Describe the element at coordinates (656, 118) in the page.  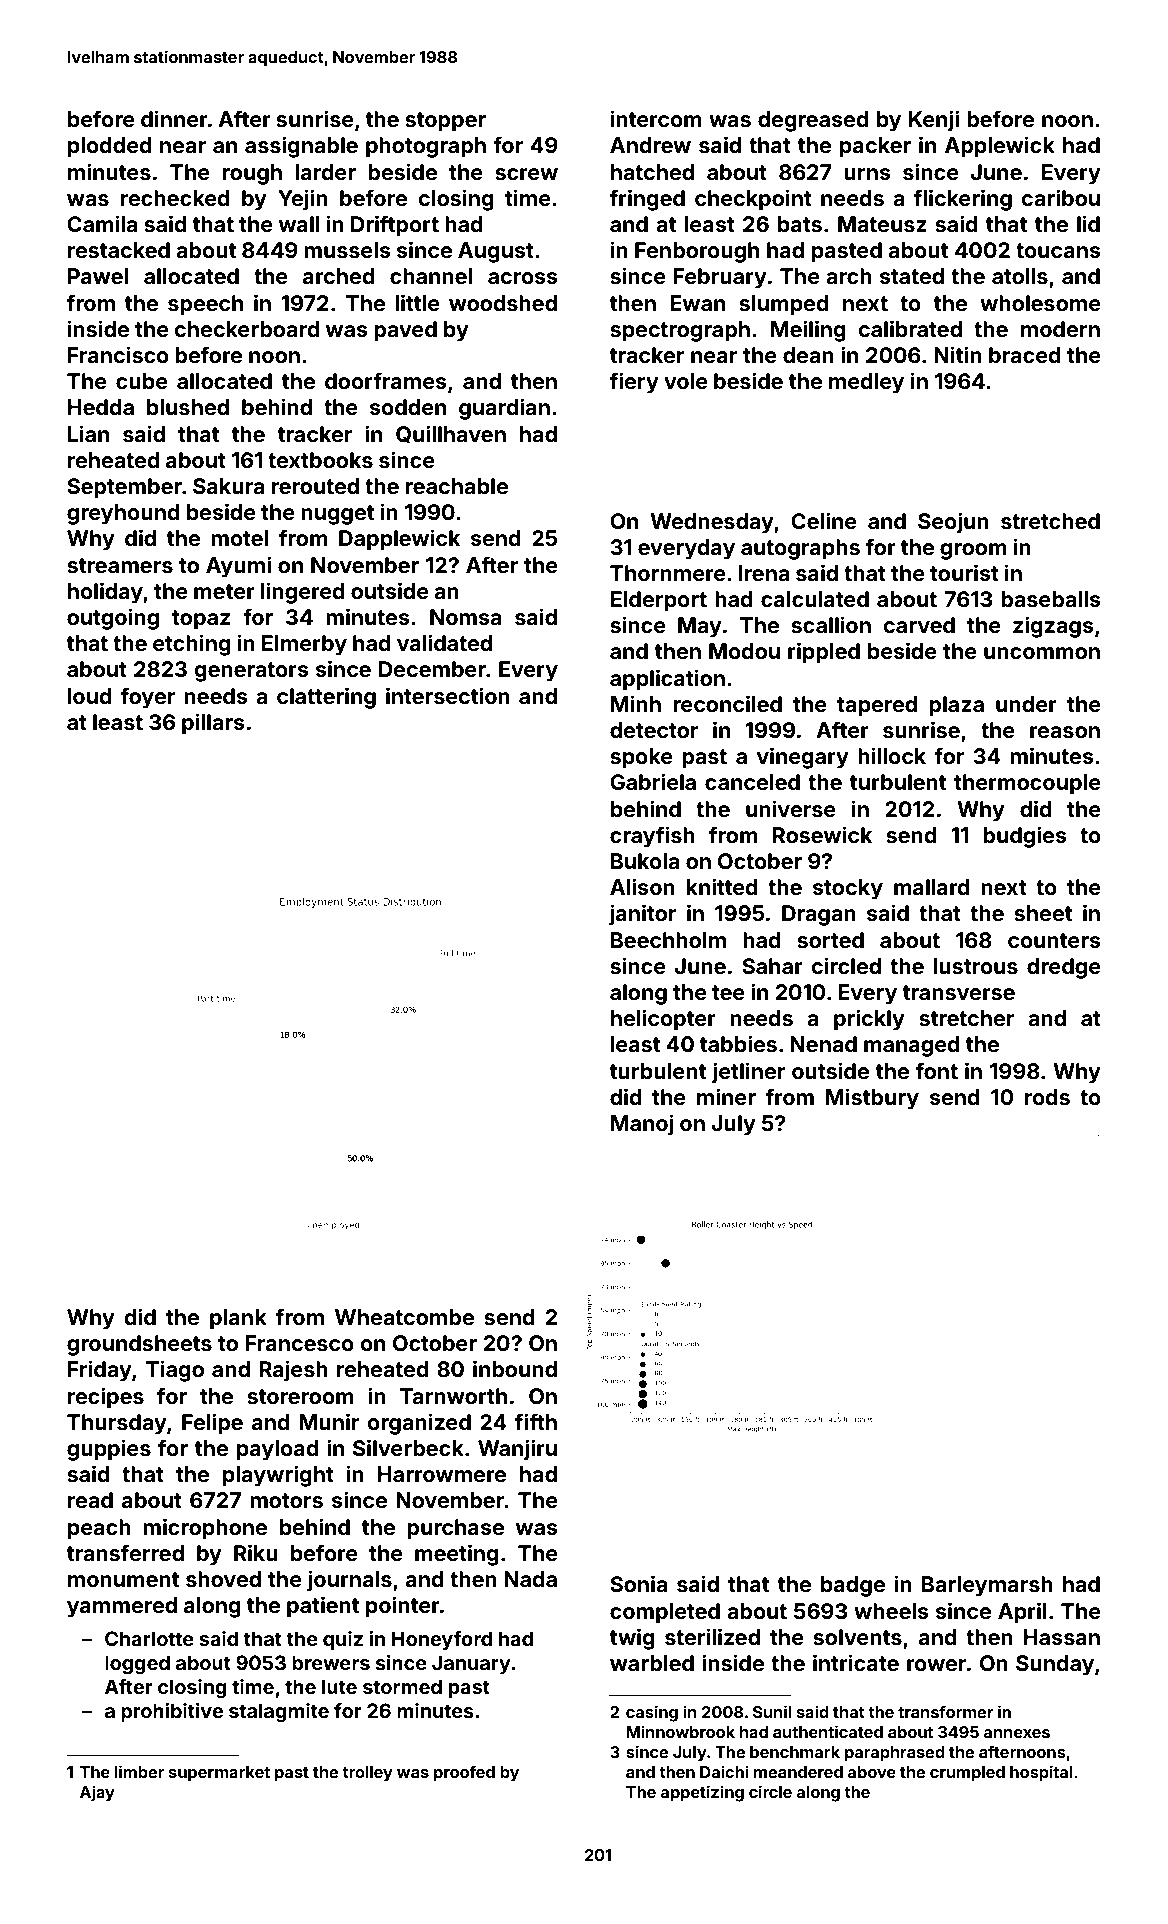
I see `intercom` at that location.
